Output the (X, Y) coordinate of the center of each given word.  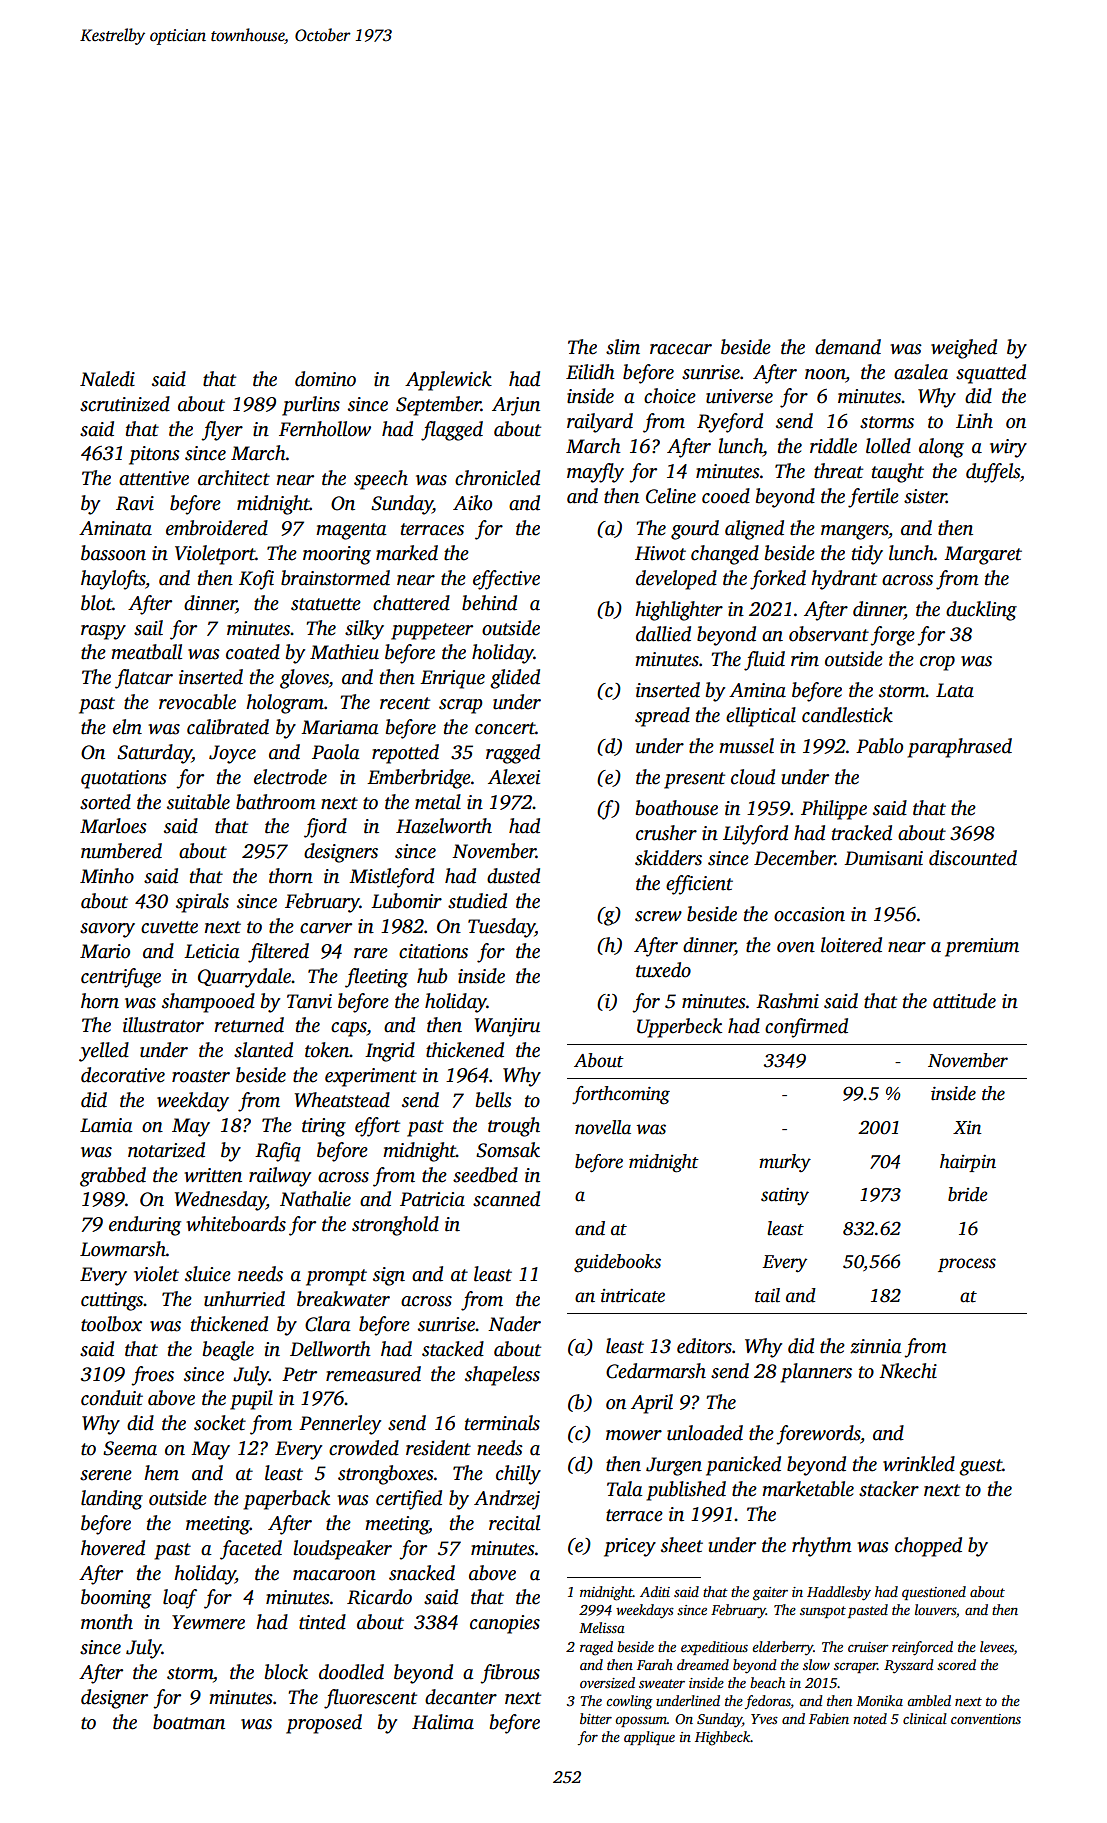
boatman (189, 1722)
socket (220, 1423)
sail (148, 628)
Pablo (879, 746)
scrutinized (125, 404)
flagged (452, 431)
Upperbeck (679, 1028)
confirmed (806, 1028)
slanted (263, 1050)
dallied (663, 634)
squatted (991, 374)
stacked (453, 1349)
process (967, 1265)
